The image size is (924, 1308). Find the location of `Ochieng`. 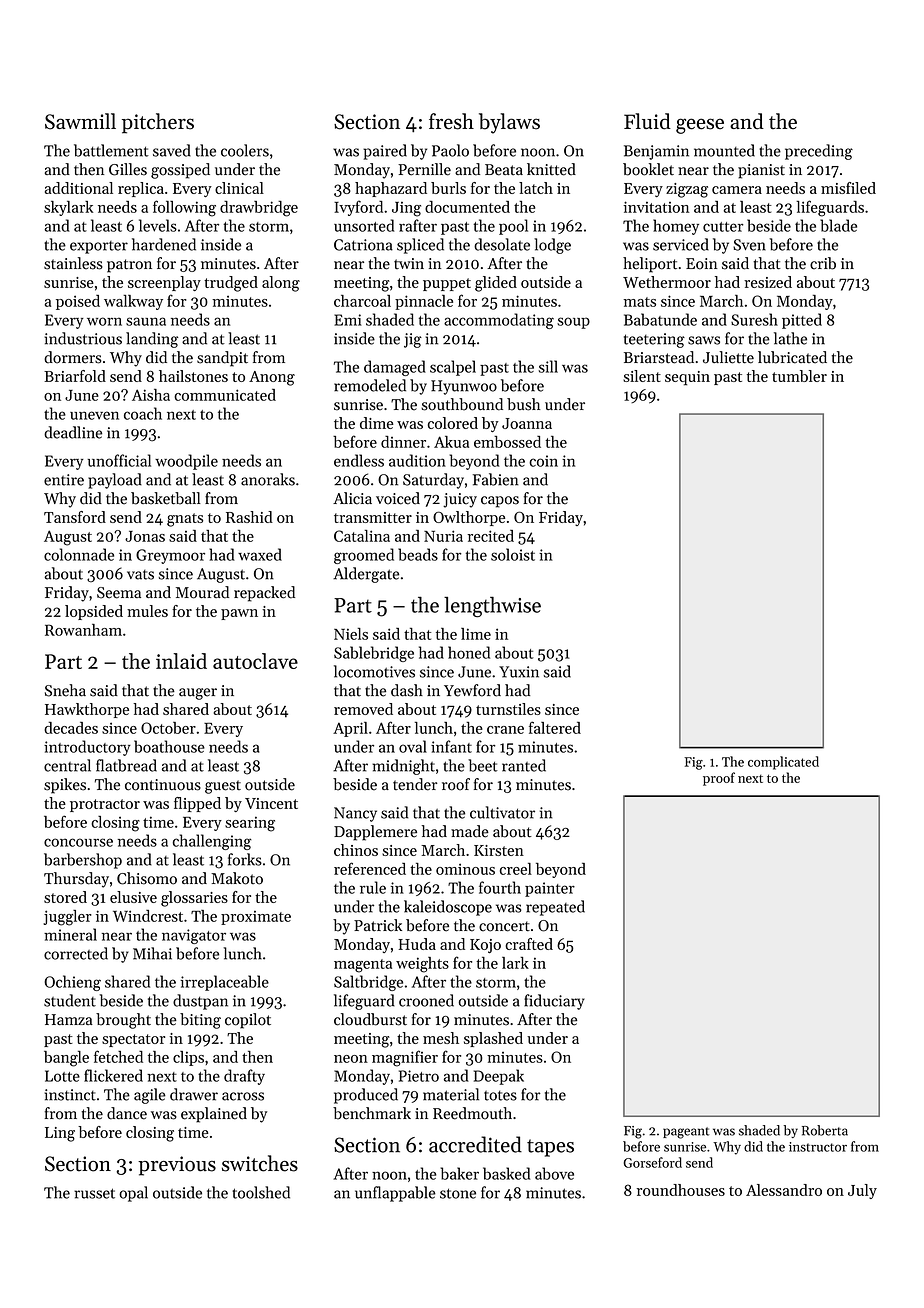

Ochieng is located at coordinates (72, 983).
